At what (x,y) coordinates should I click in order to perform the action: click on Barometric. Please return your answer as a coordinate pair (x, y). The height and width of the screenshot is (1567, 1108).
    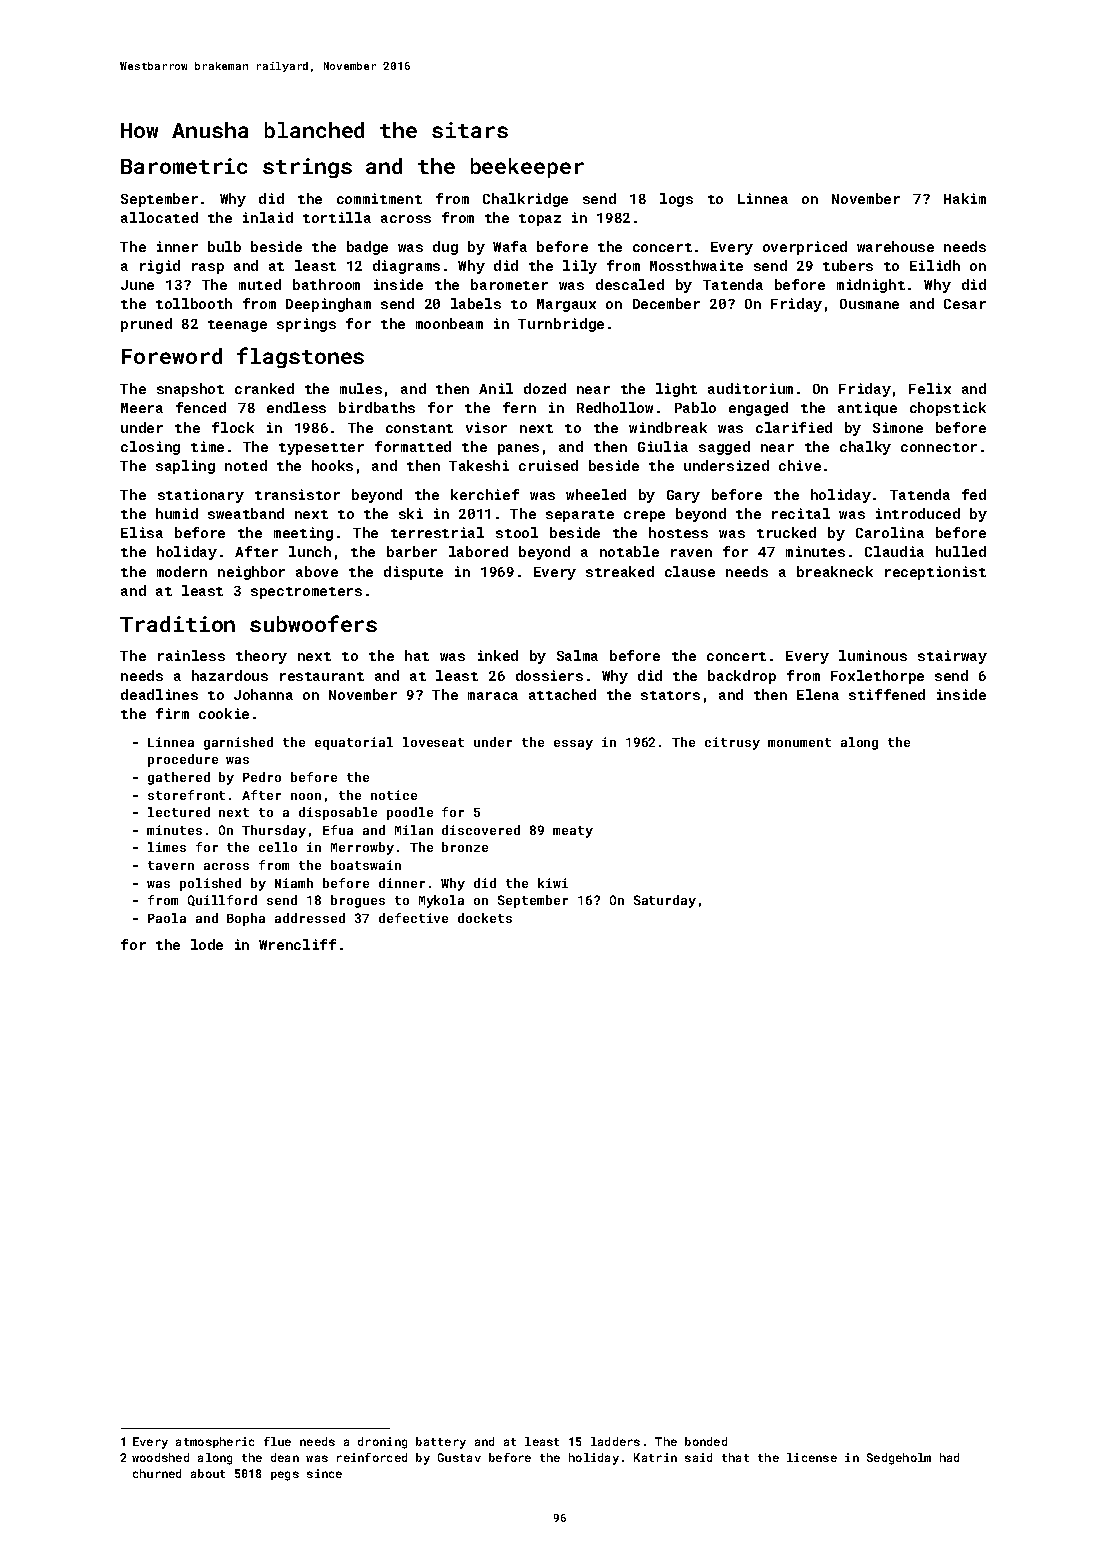
    Looking at the image, I should click on (184, 166).
